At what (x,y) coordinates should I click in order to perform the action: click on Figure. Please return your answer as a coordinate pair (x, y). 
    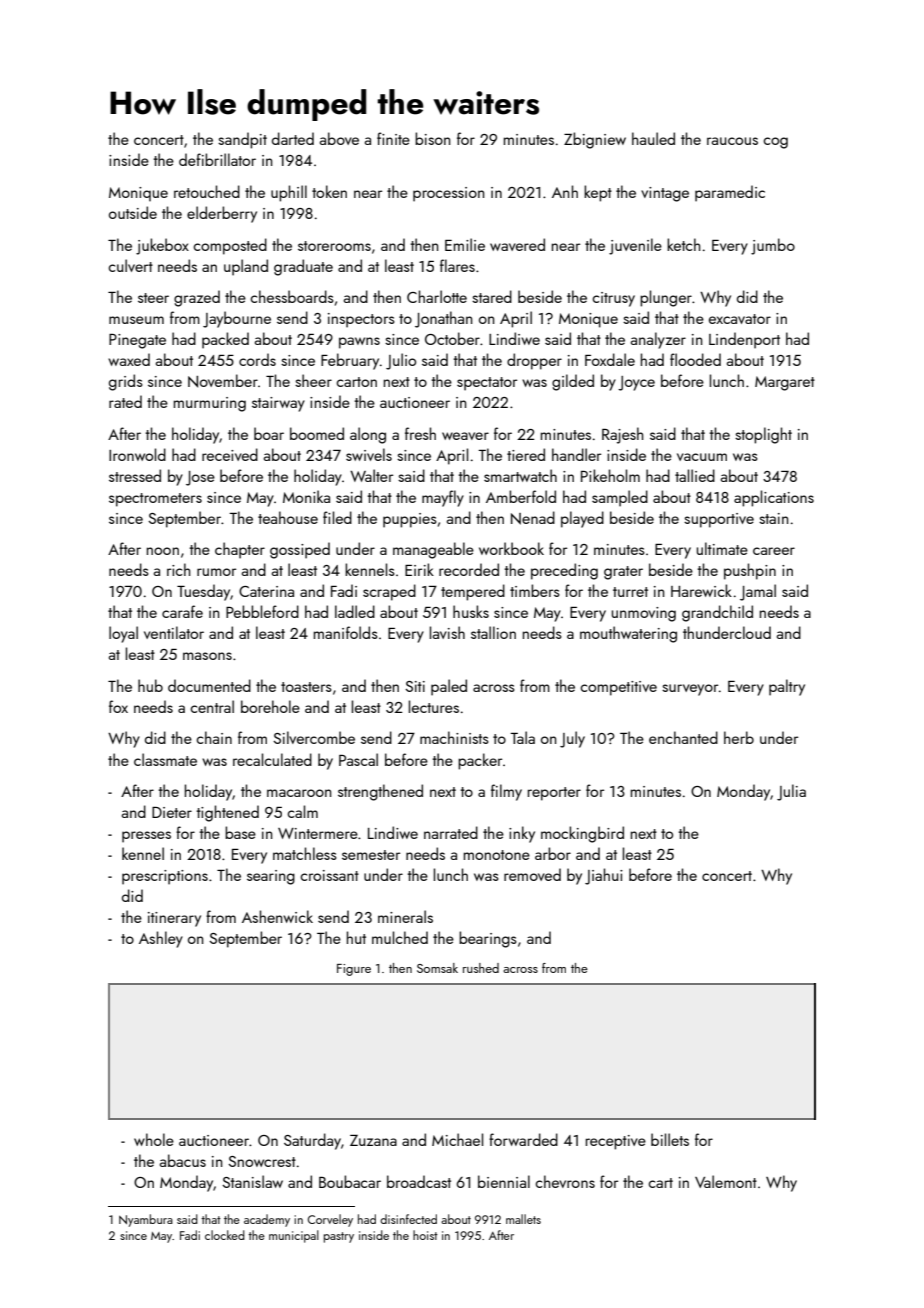
    Looking at the image, I should click on (354, 970).
